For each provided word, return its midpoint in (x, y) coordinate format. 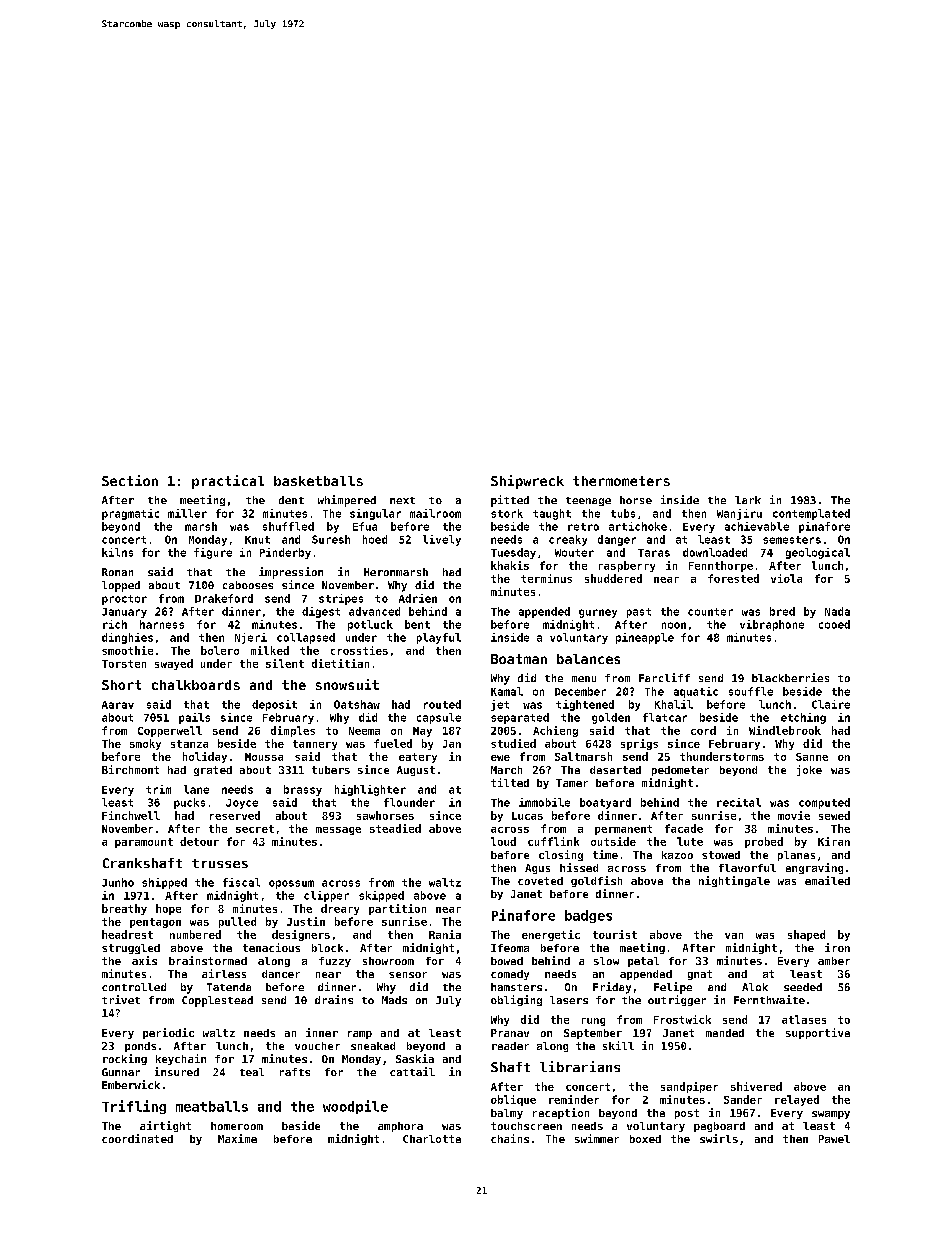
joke (809, 770)
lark (748, 500)
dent (291, 500)
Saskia (415, 1058)
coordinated (137, 1138)
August (416, 771)
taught (552, 514)
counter (710, 612)
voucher (317, 1046)
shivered (756, 1086)
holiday (205, 757)
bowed (507, 961)
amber (834, 961)
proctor (124, 600)
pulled (237, 922)
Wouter (574, 553)
